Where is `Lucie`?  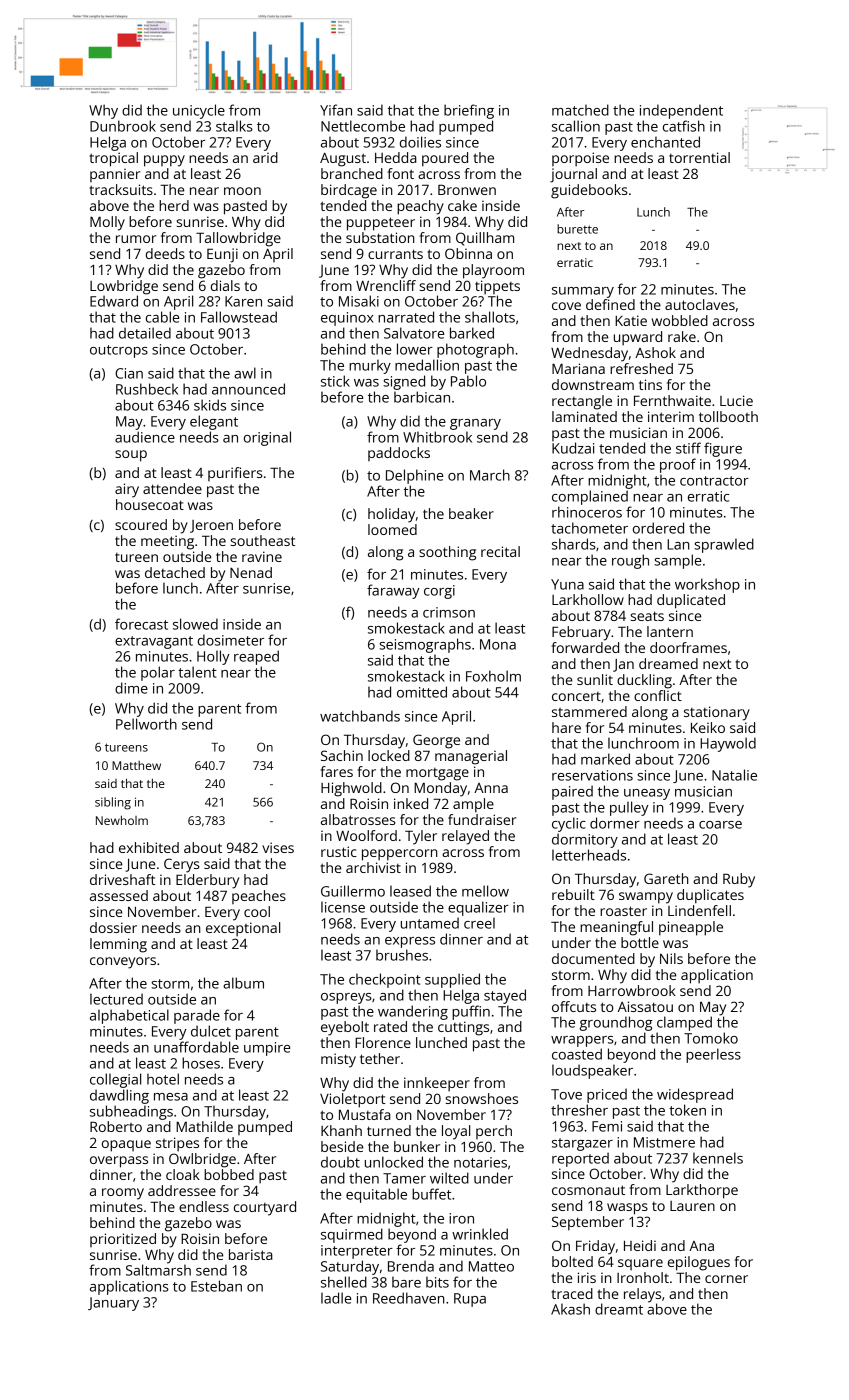 Lucie is located at coordinates (736, 400).
